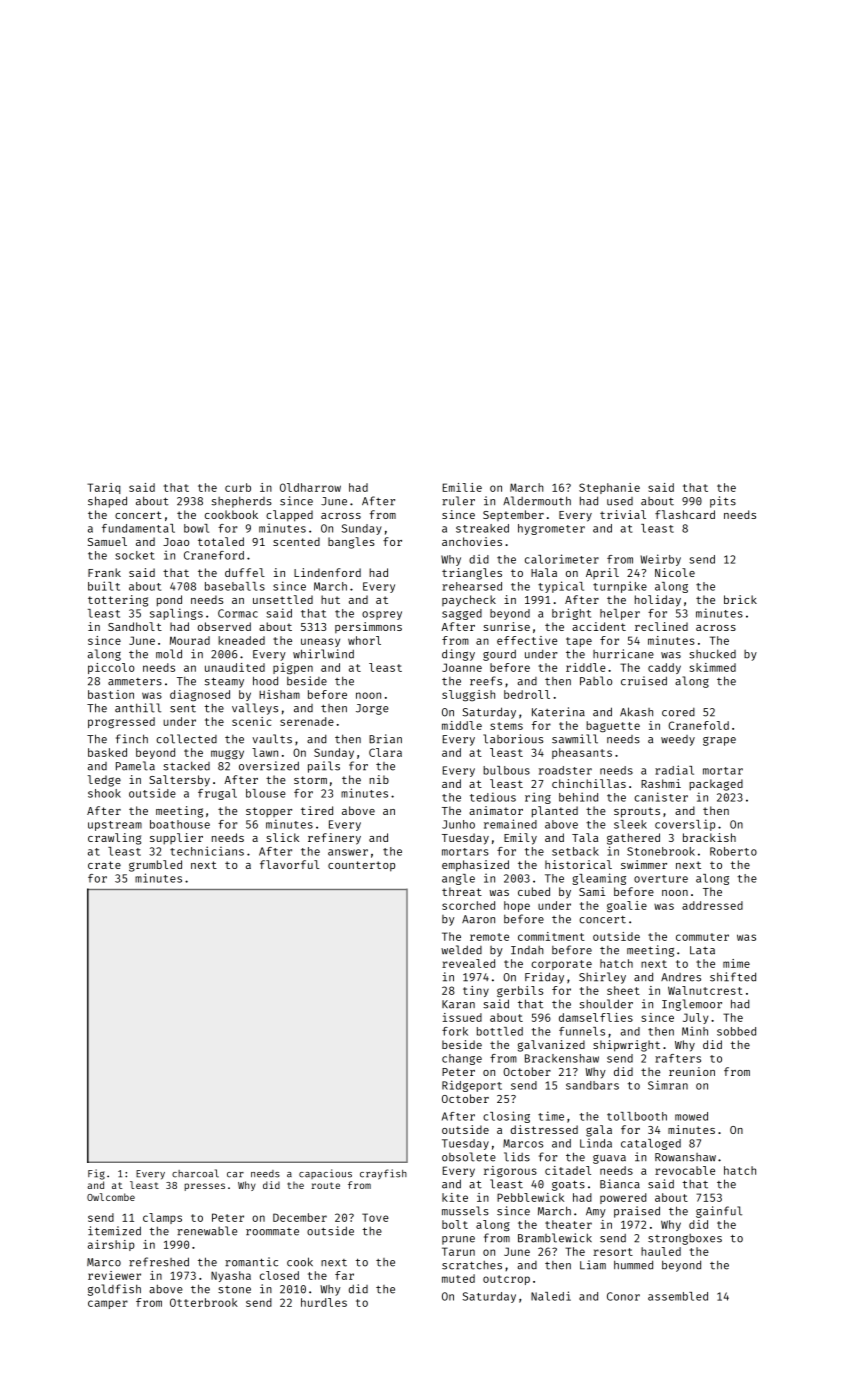 The image size is (849, 1400). What do you see at coordinates (108, 1304) in the page?
I see `camper` at bounding box center [108, 1304].
